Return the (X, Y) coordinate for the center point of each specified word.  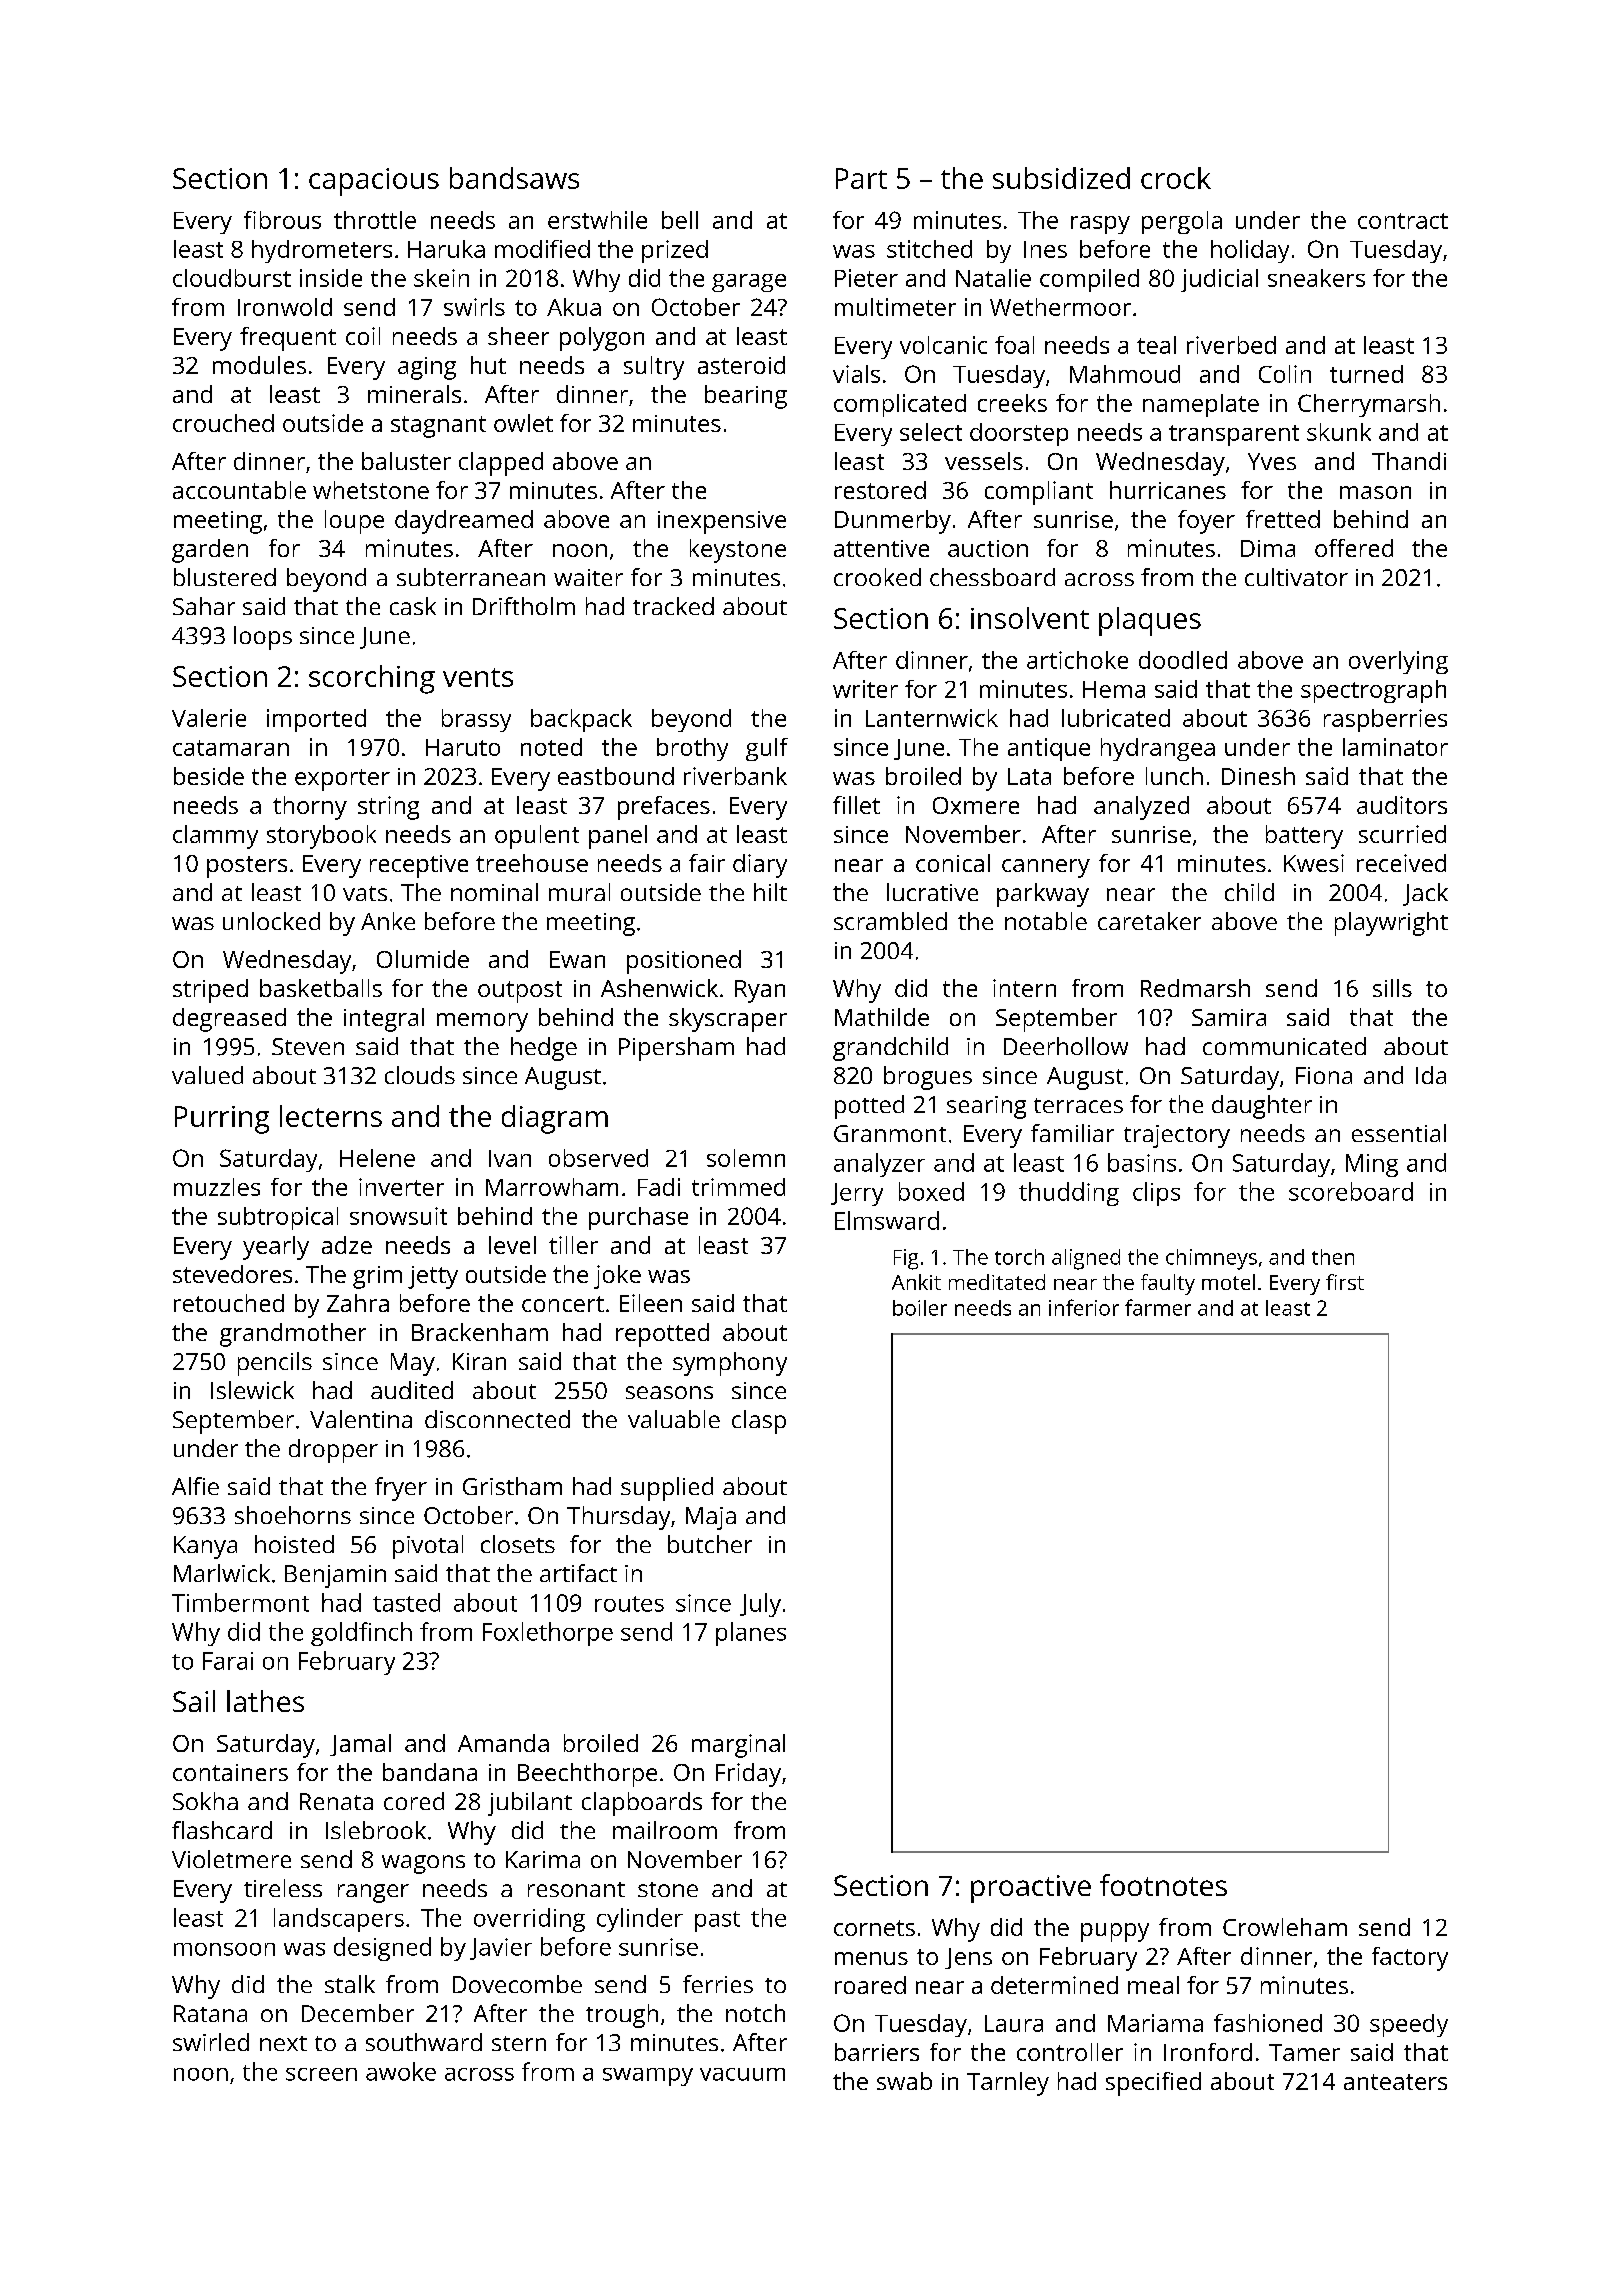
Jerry (857, 1194)
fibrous (282, 220)
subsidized (1061, 178)
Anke (388, 921)
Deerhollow (1066, 1046)
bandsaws (514, 178)
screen (321, 2074)
